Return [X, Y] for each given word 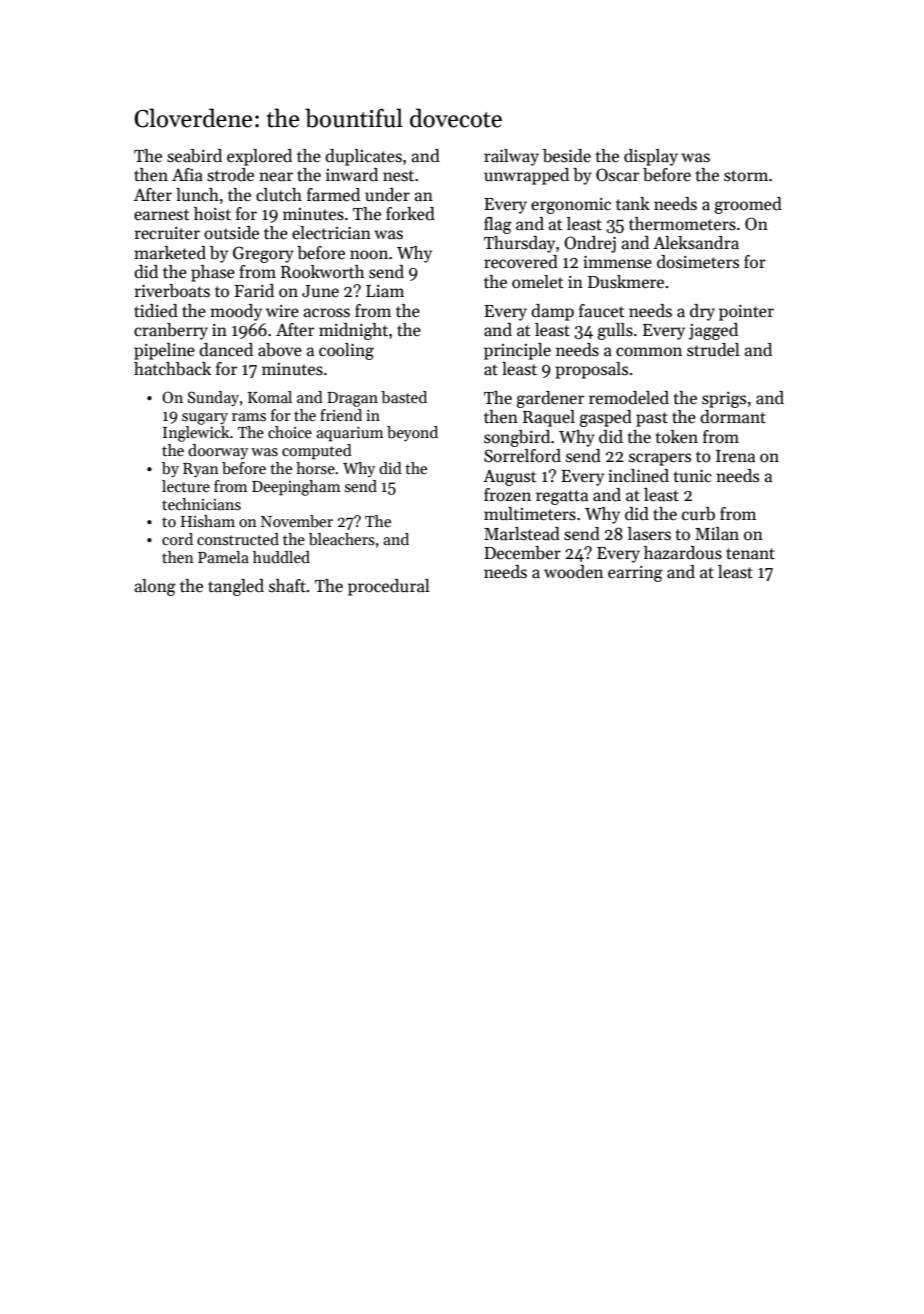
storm [746, 176]
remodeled [629, 398]
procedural [389, 587]
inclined [638, 476]
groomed [748, 205]
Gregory [263, 254]
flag [498, 225]
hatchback [172, 369]
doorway [218, 452]
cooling [346, 351]
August [510, 478]
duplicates [363, 157]
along [155, 587]
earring [635, 574]
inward [352, 175]
